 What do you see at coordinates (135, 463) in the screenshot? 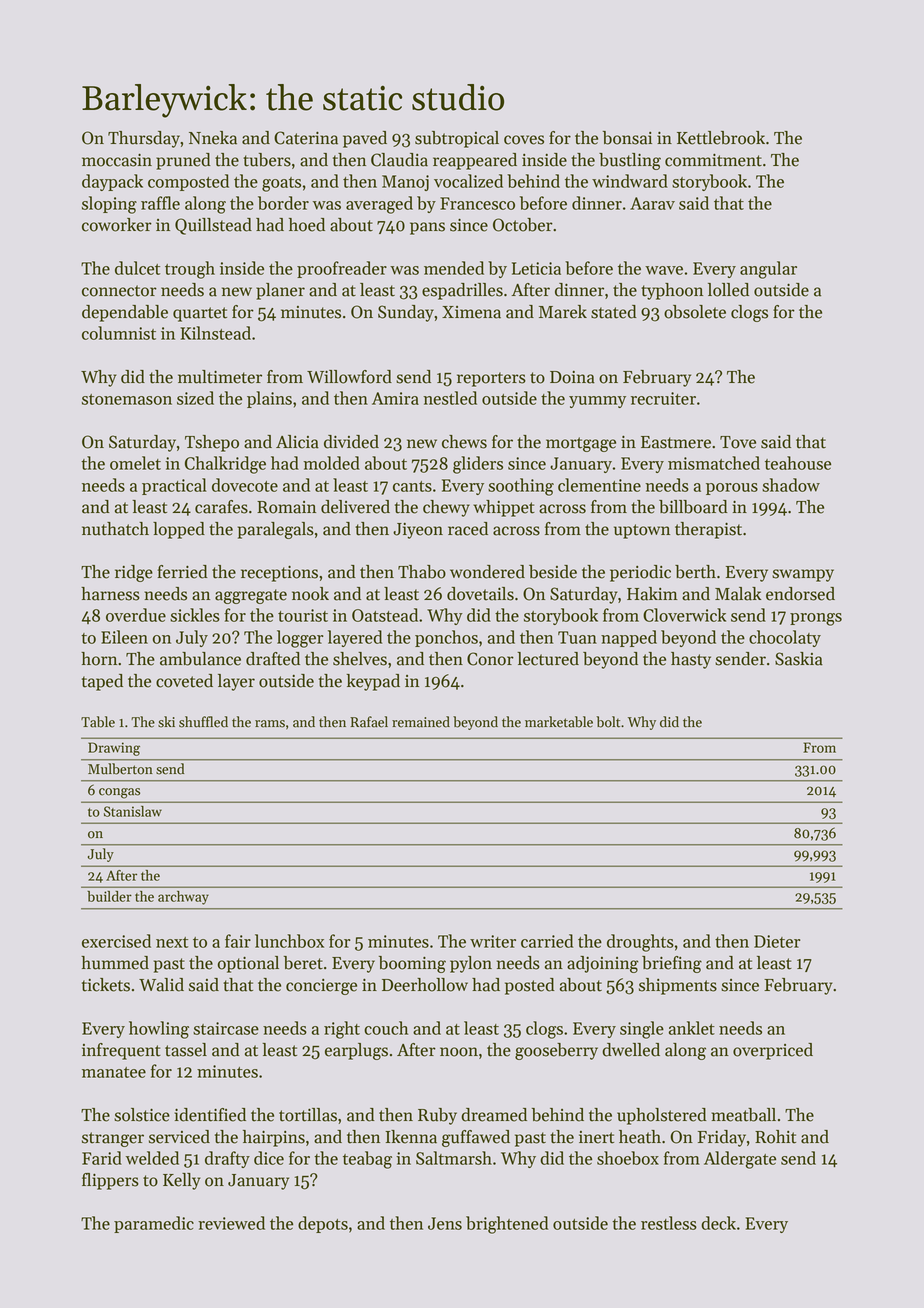
I see `omelet` at bounding box center [135, 463].
